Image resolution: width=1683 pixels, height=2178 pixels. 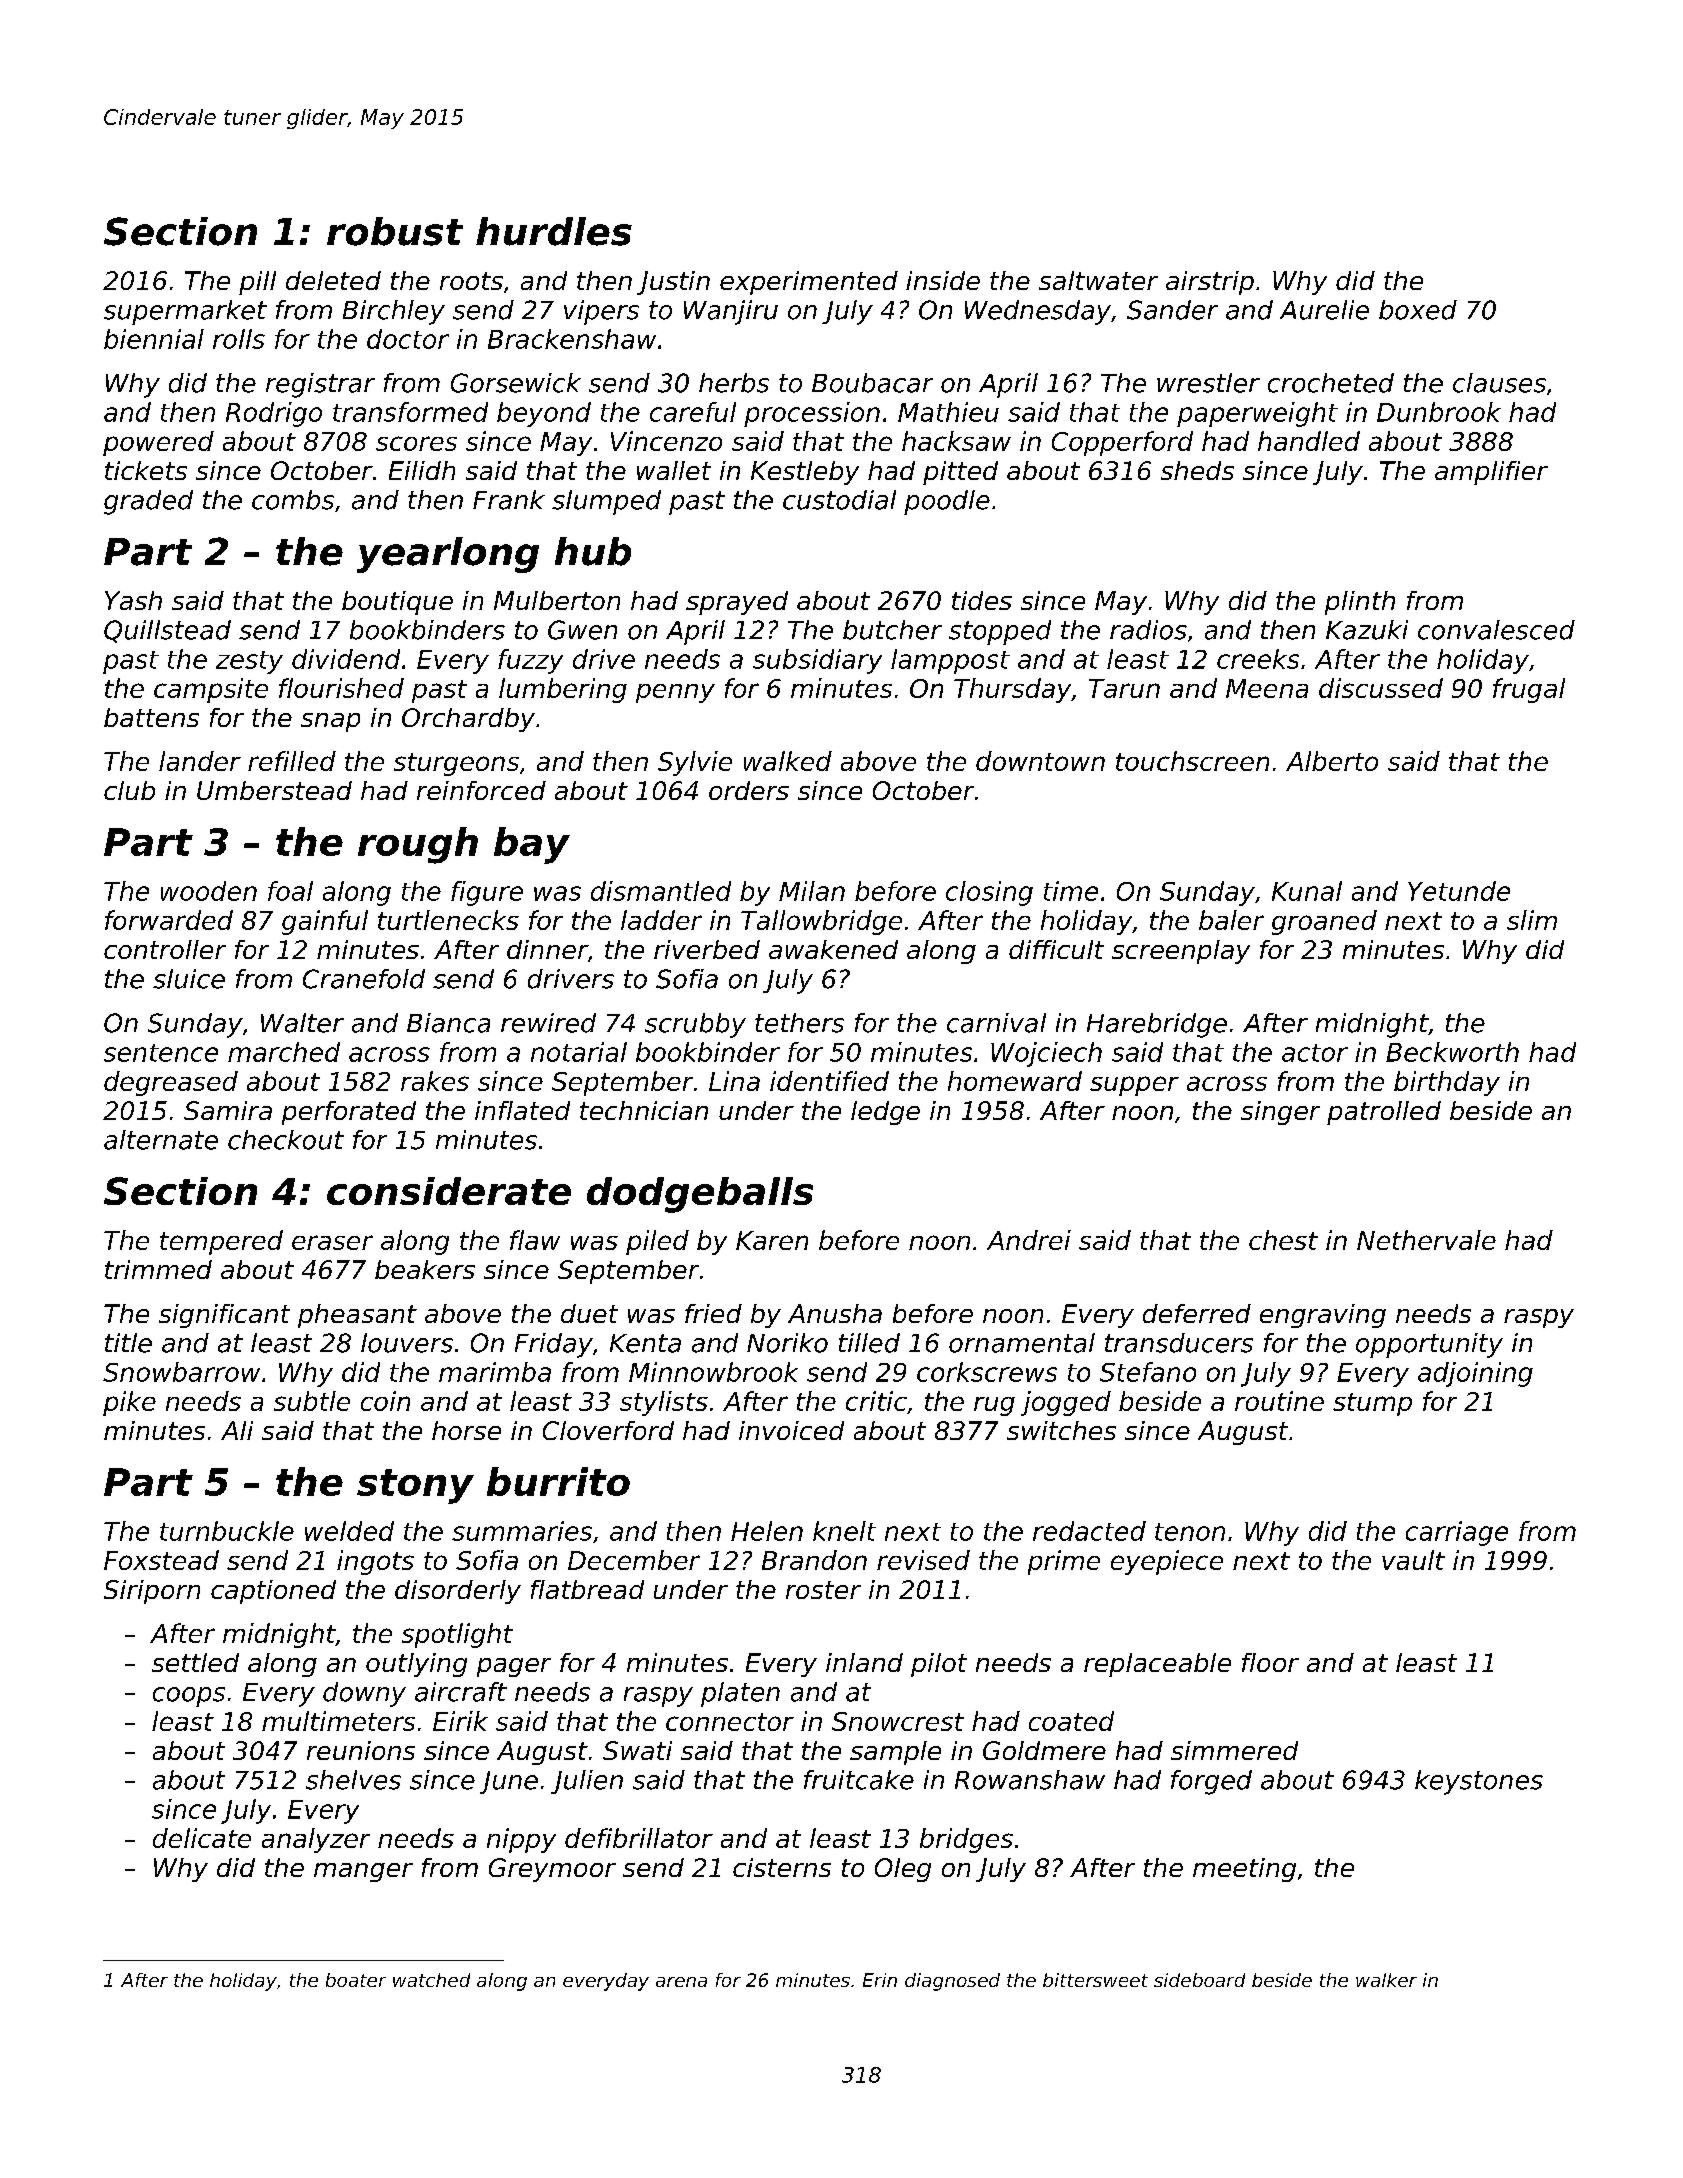 What do you see at coordinates (1029, 1240) in the screenshot?
I see `Andrei` at bounding box center [1029, 1240].
